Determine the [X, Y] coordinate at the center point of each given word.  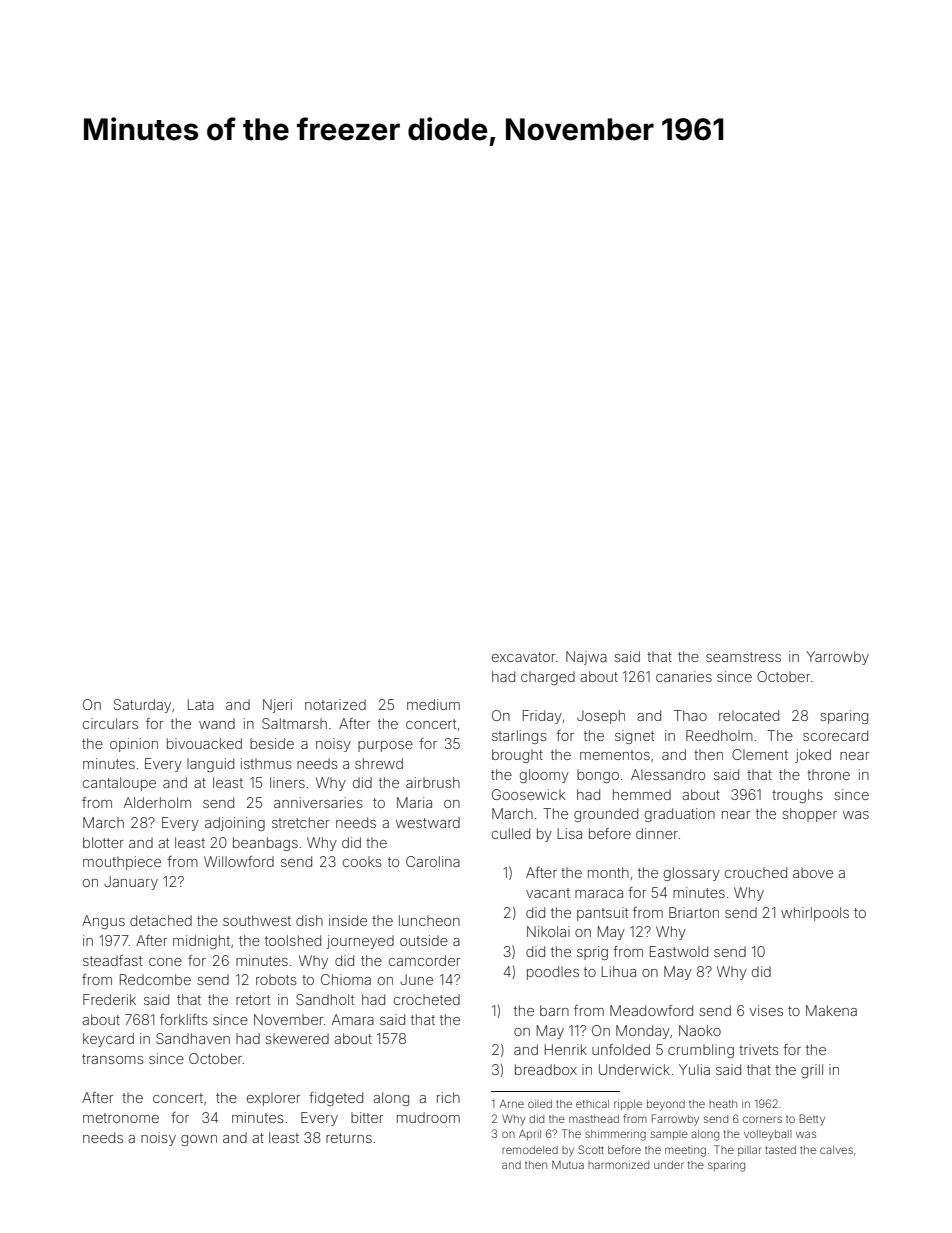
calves [836, 1150]
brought [517, 756]
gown [199, 1140]
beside [272, 743]
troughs [797, 796]
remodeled [530, 1150]
